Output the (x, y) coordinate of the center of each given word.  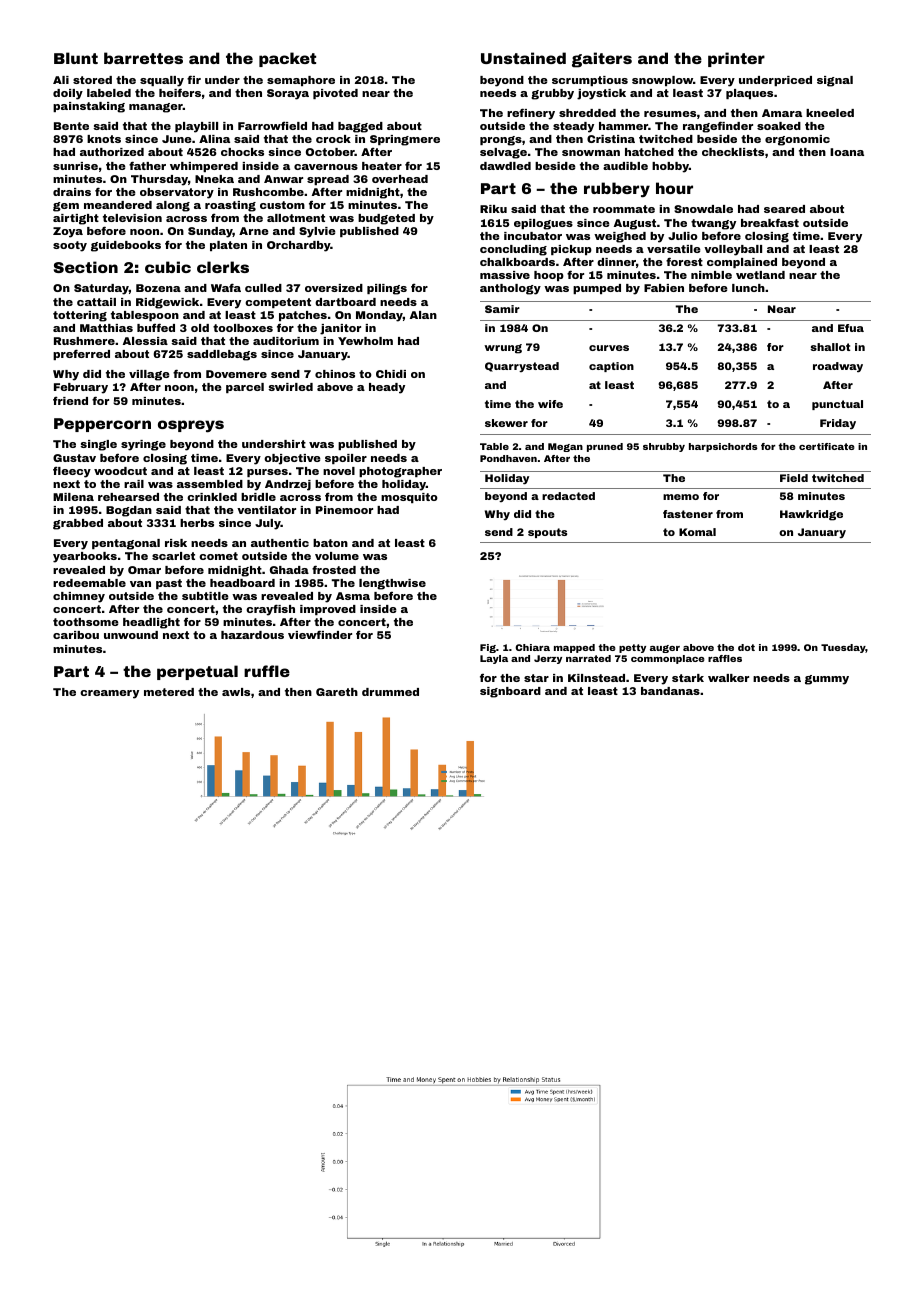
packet (287, 59)
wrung (503, 349)
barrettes (143, 58)
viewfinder (320, 634)
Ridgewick (167, 303)
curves (609, 348)
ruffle (267, 671)
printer (736, 59)
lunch (748, 288)
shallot (830, 347)
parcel (245, 388)
